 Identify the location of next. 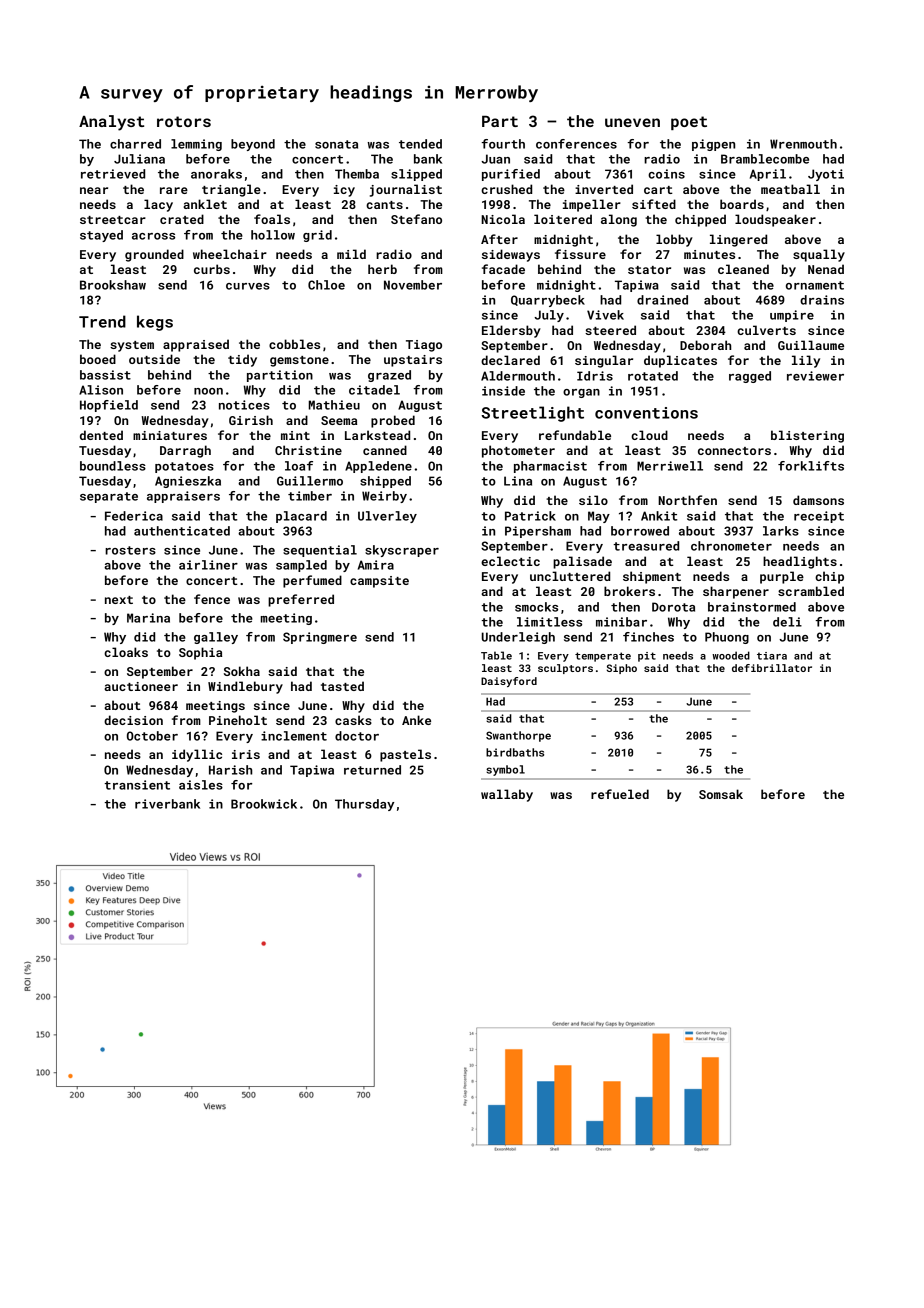
(119, 600).
